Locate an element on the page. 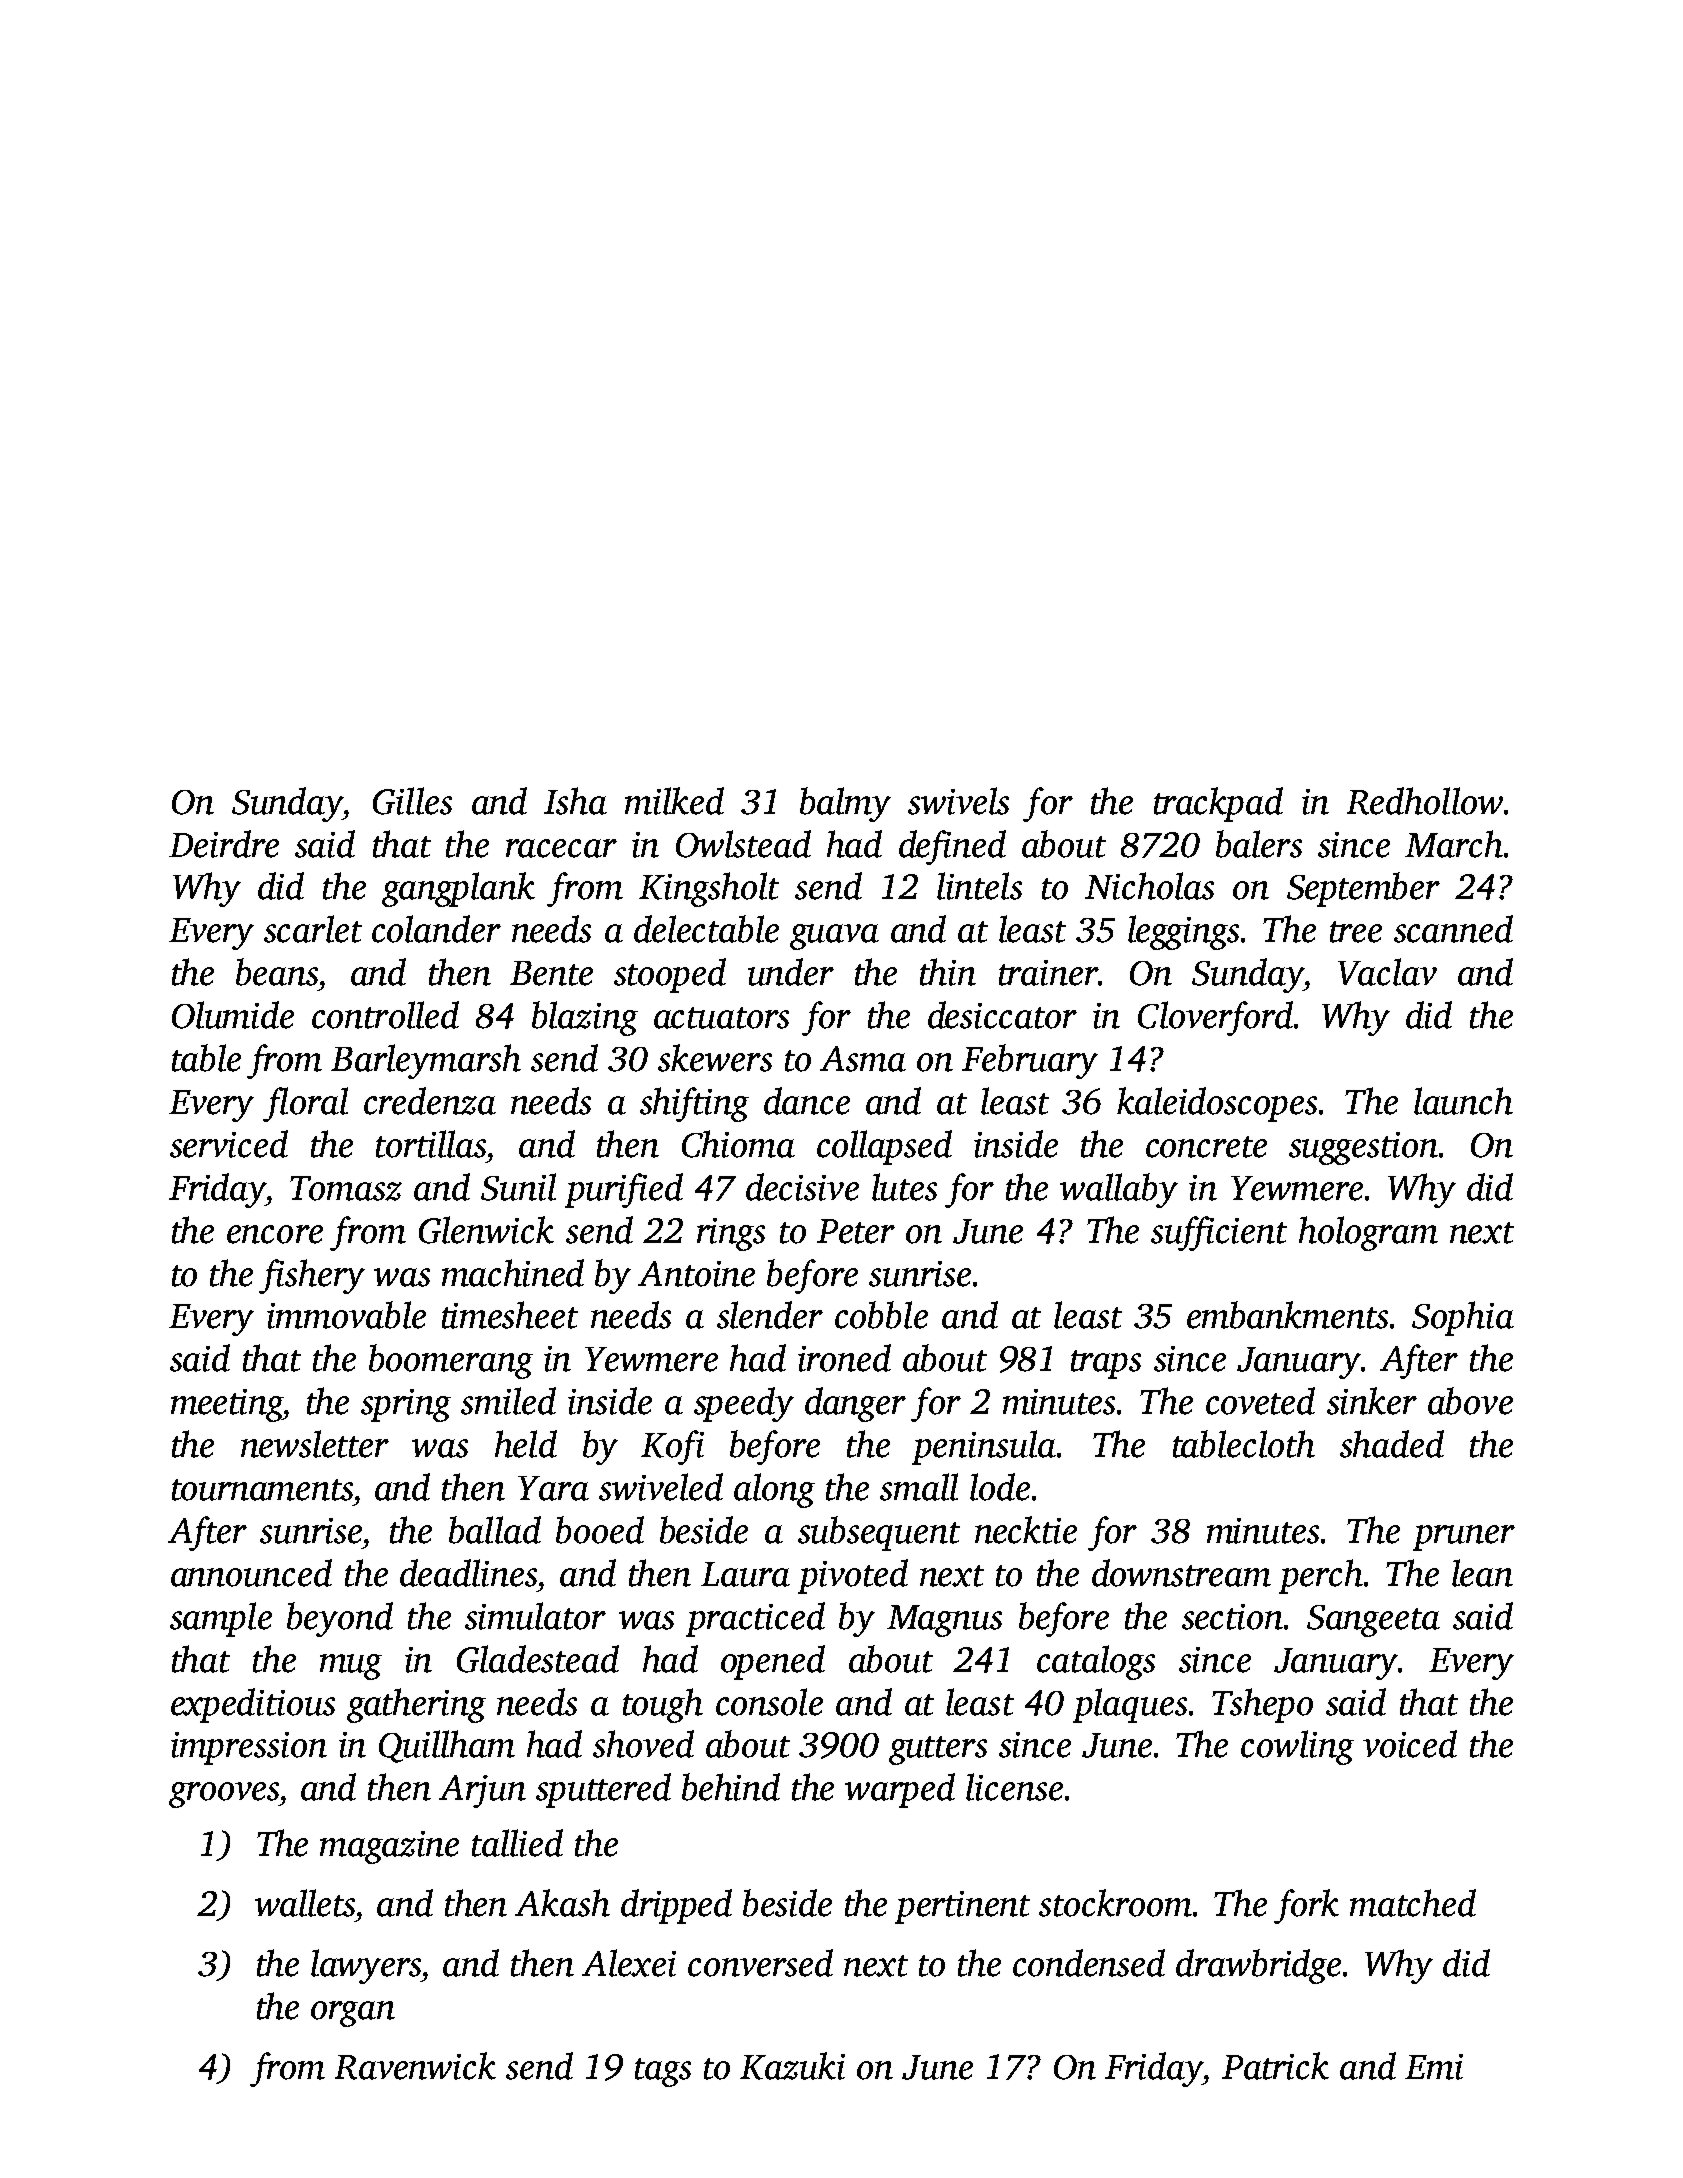  voiced is located at coordinates (1410, 1744).
